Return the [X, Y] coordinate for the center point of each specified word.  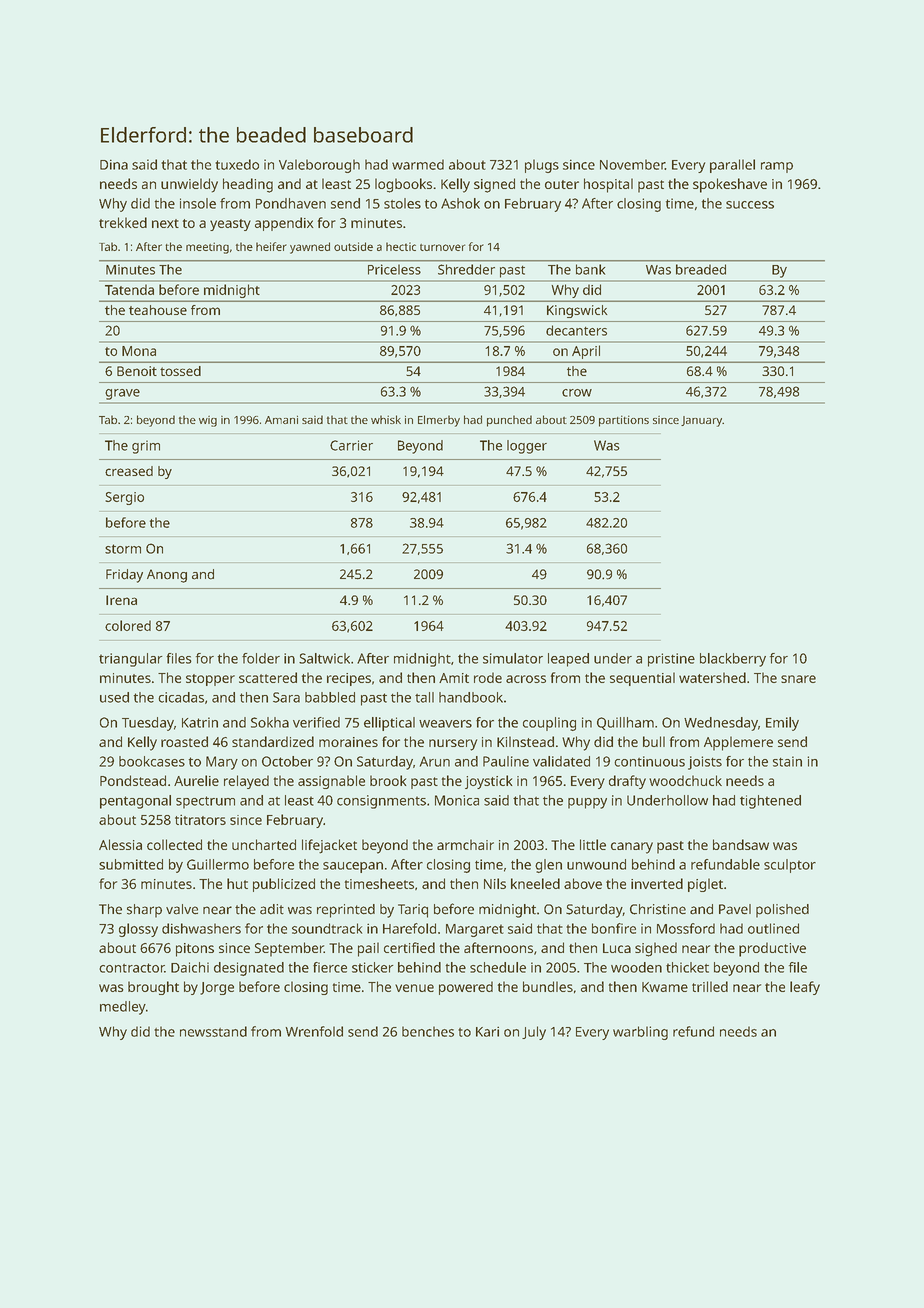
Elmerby [439, 421]
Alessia [120, 844]
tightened [770, 802]
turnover [442, 247]
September [289, 949]
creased [129, 471]
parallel [732, 166]
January [701, 421]
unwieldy [189, 185]
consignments [381, 802]
